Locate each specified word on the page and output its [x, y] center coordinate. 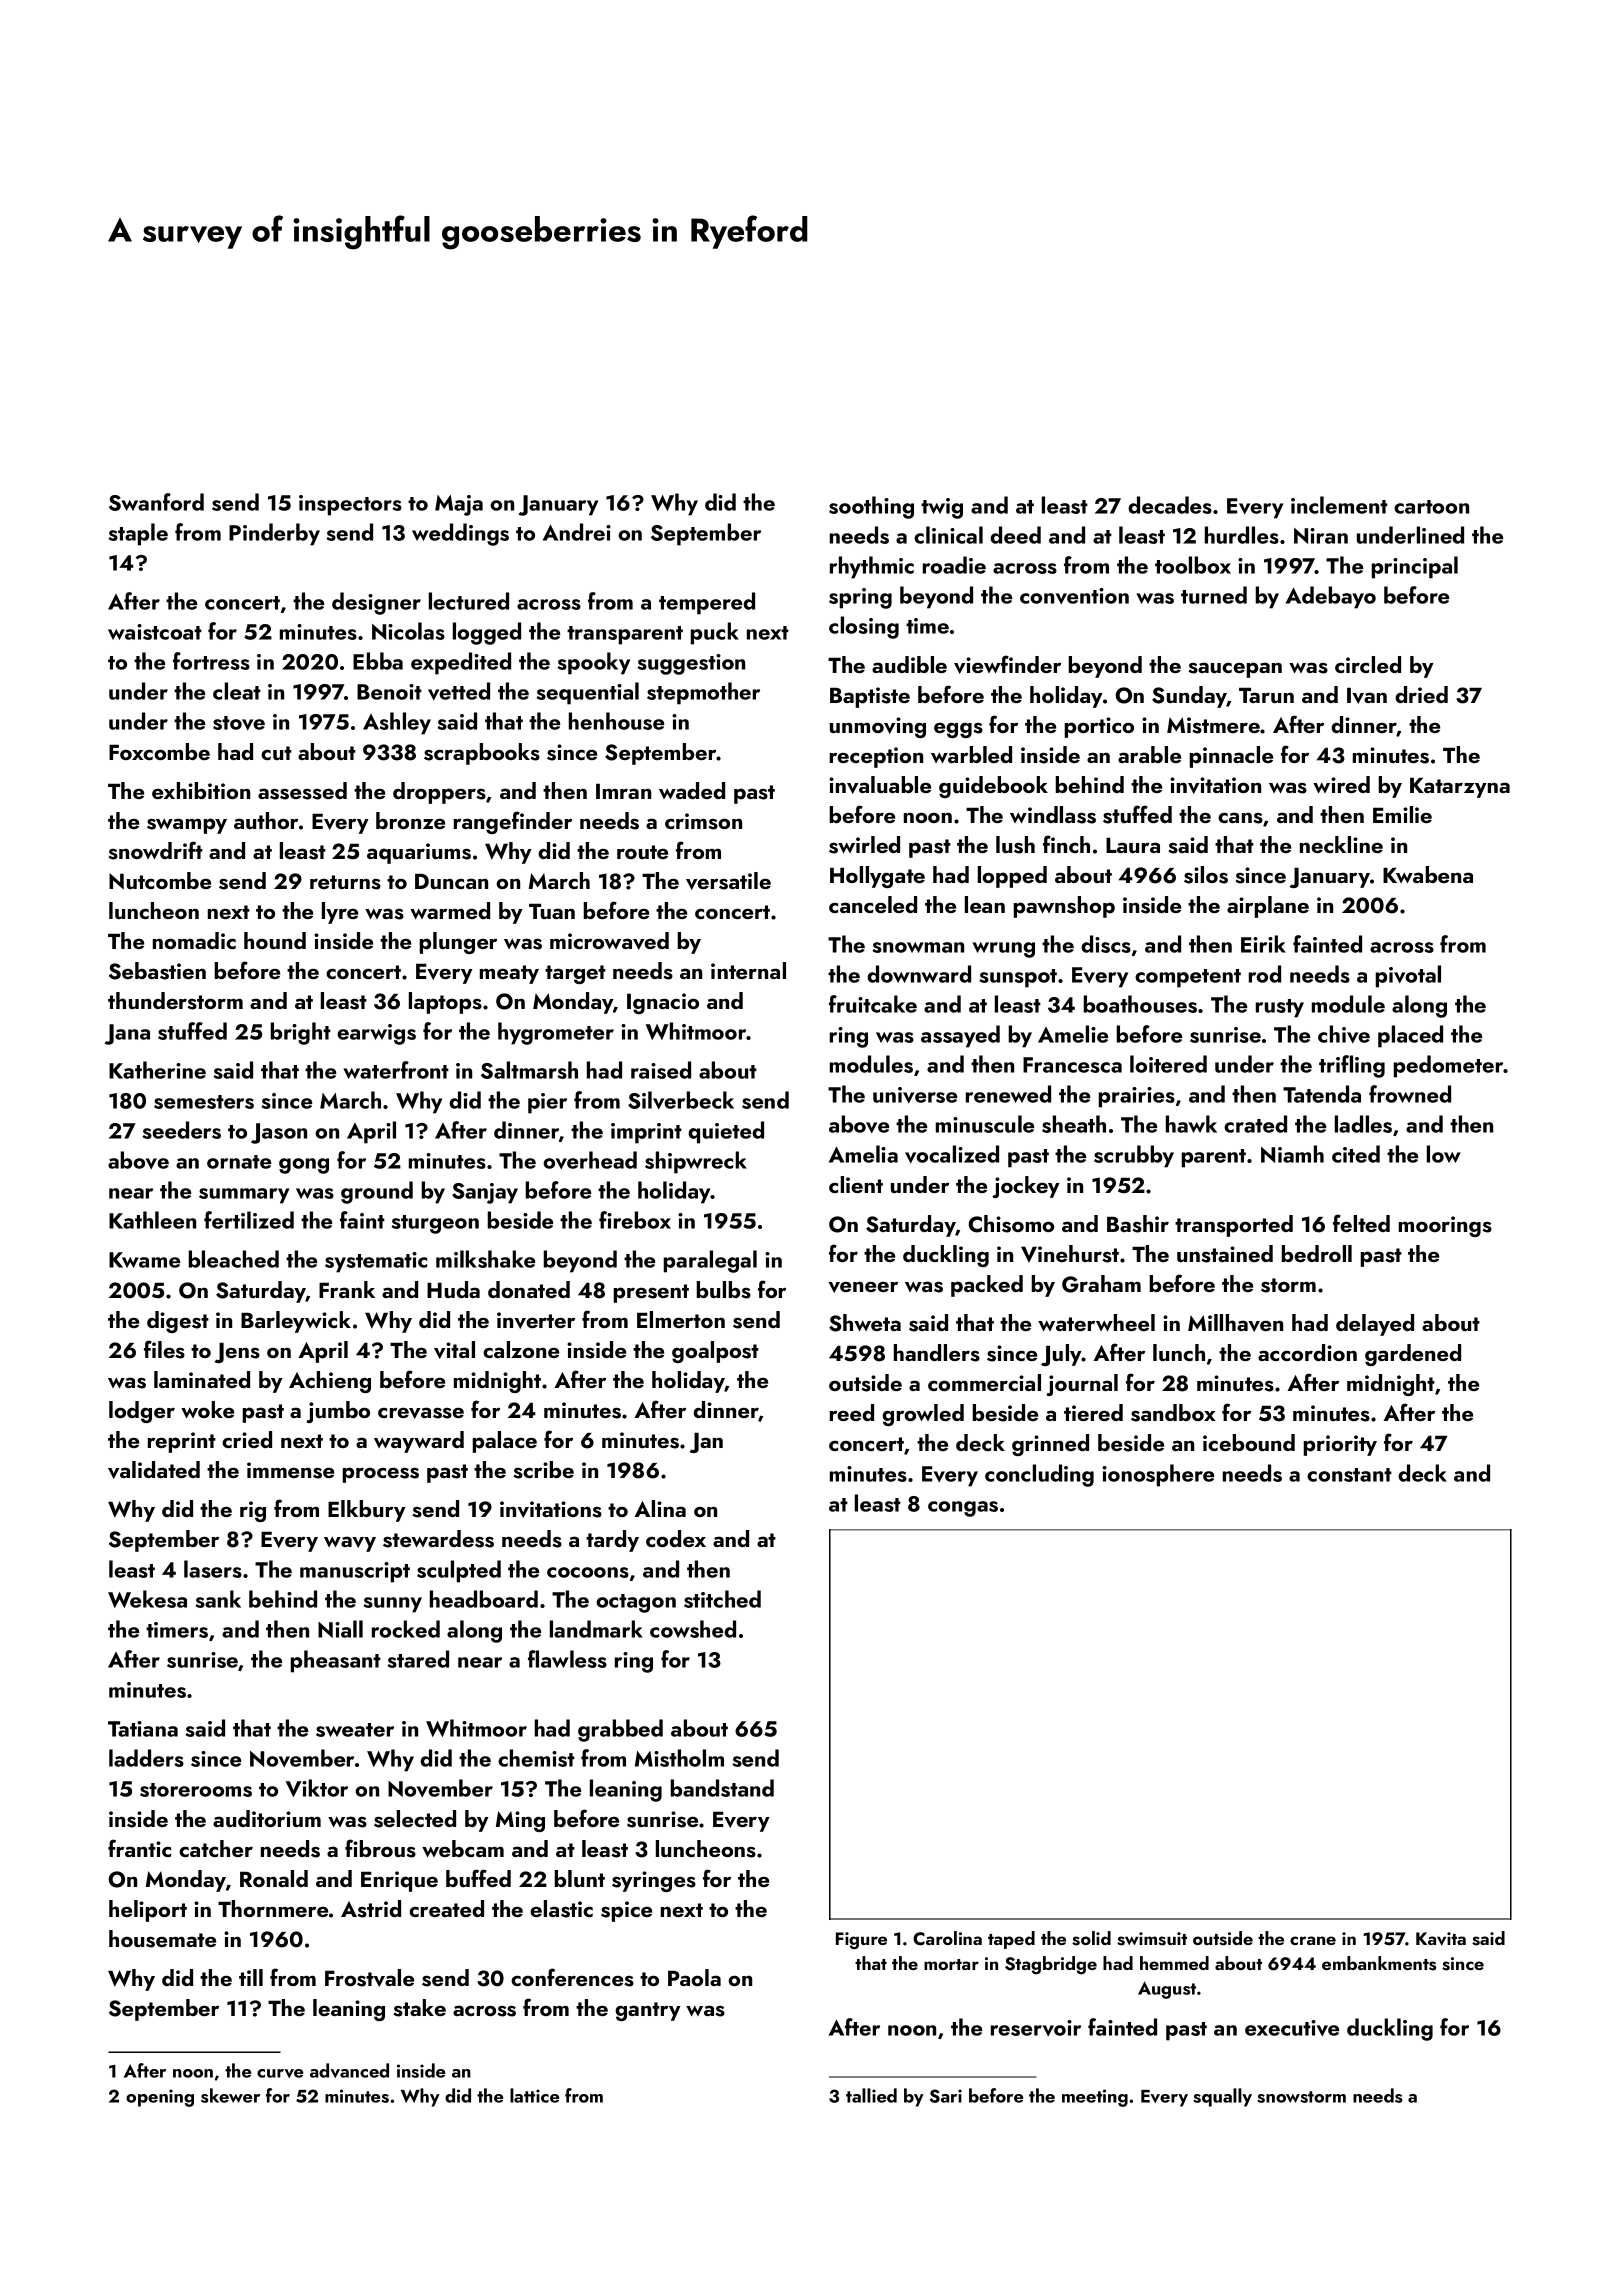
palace [505, 1442]
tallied [871, 2095]
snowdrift [155, 850]
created [446, 1908]
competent [1188, 978]
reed [852, 1412]
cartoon [1431, 507]
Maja [459, 505]
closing [864, 627]
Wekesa [147, 1599]
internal [748, 970]
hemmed [1174, 1963]
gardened [1413, 1355]
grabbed [620, 1730]
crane [1313, 1940]
